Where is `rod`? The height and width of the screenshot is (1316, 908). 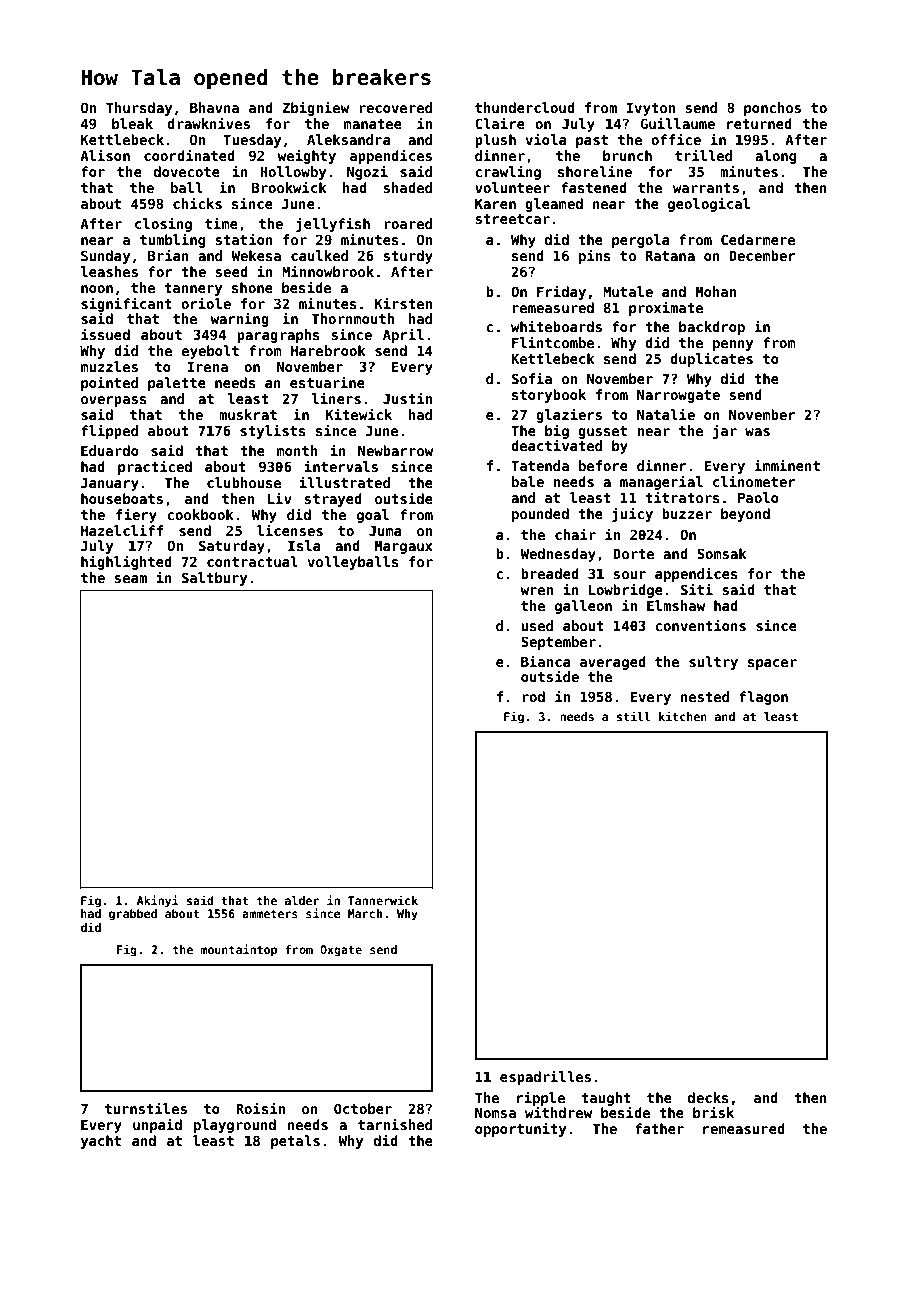
rod is located at coordinates (533, 696).
